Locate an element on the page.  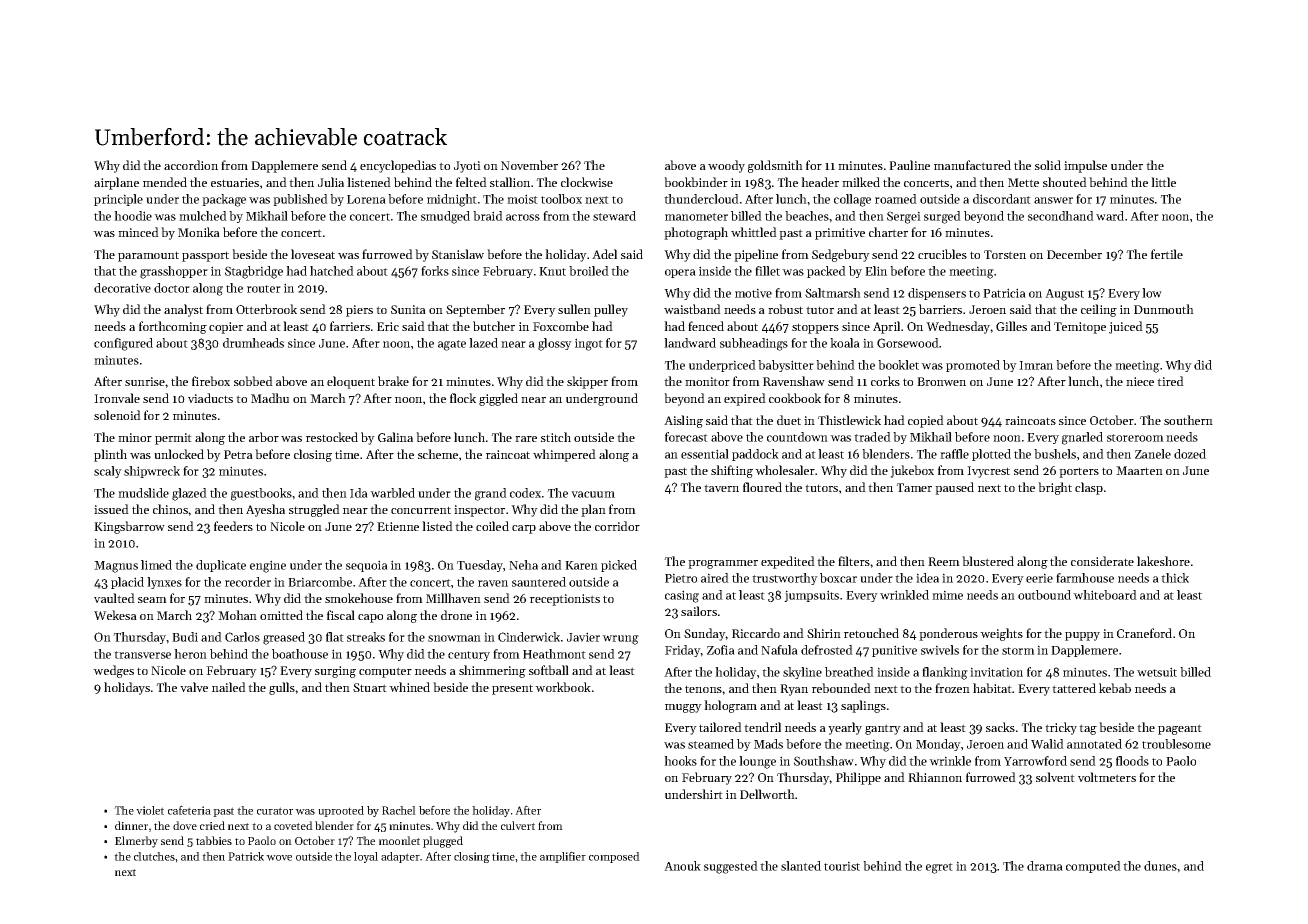
dozed is located at coordinates (1190, 454).
